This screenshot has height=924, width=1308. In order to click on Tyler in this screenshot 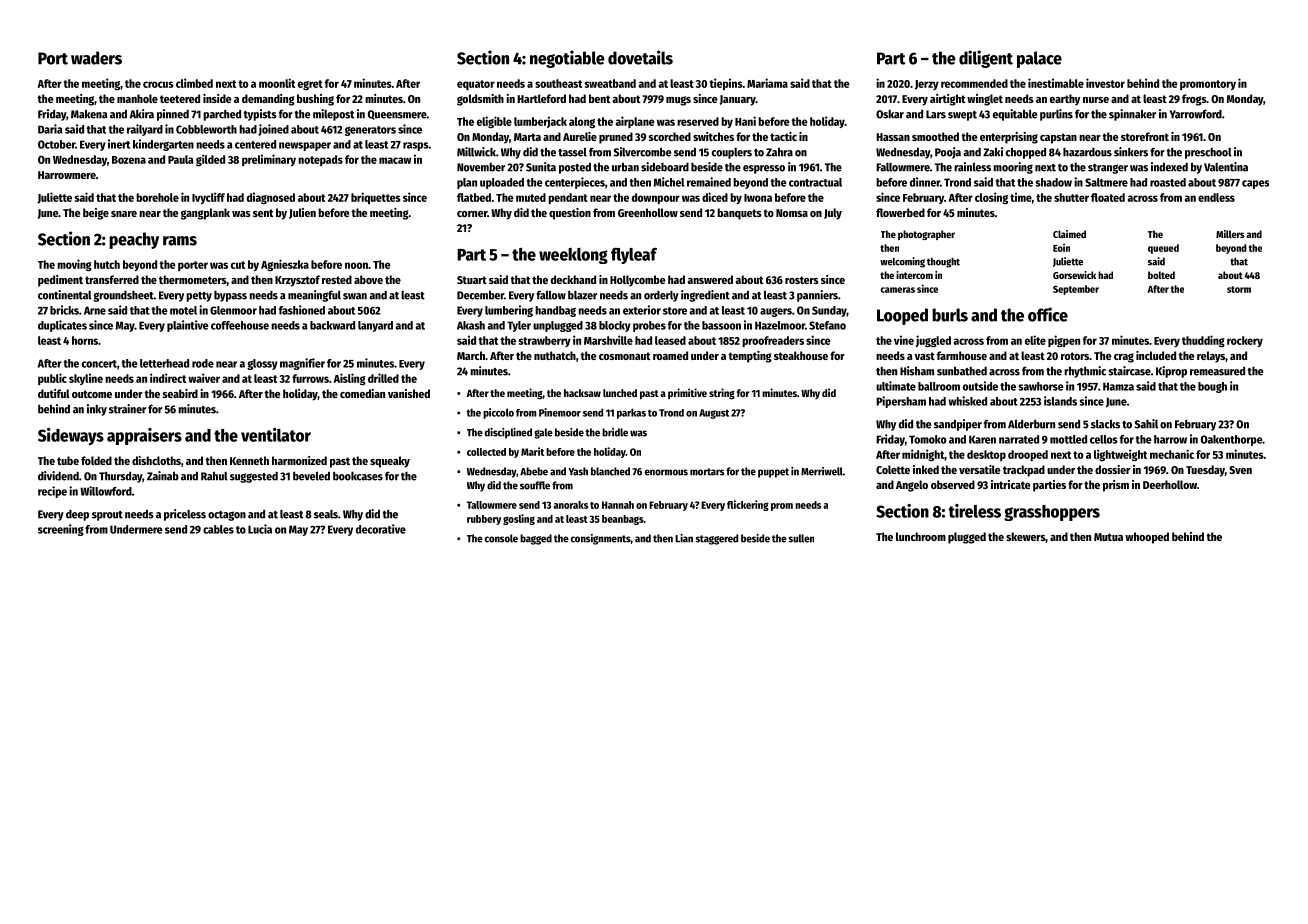, I will do `click(519, 326)`.
